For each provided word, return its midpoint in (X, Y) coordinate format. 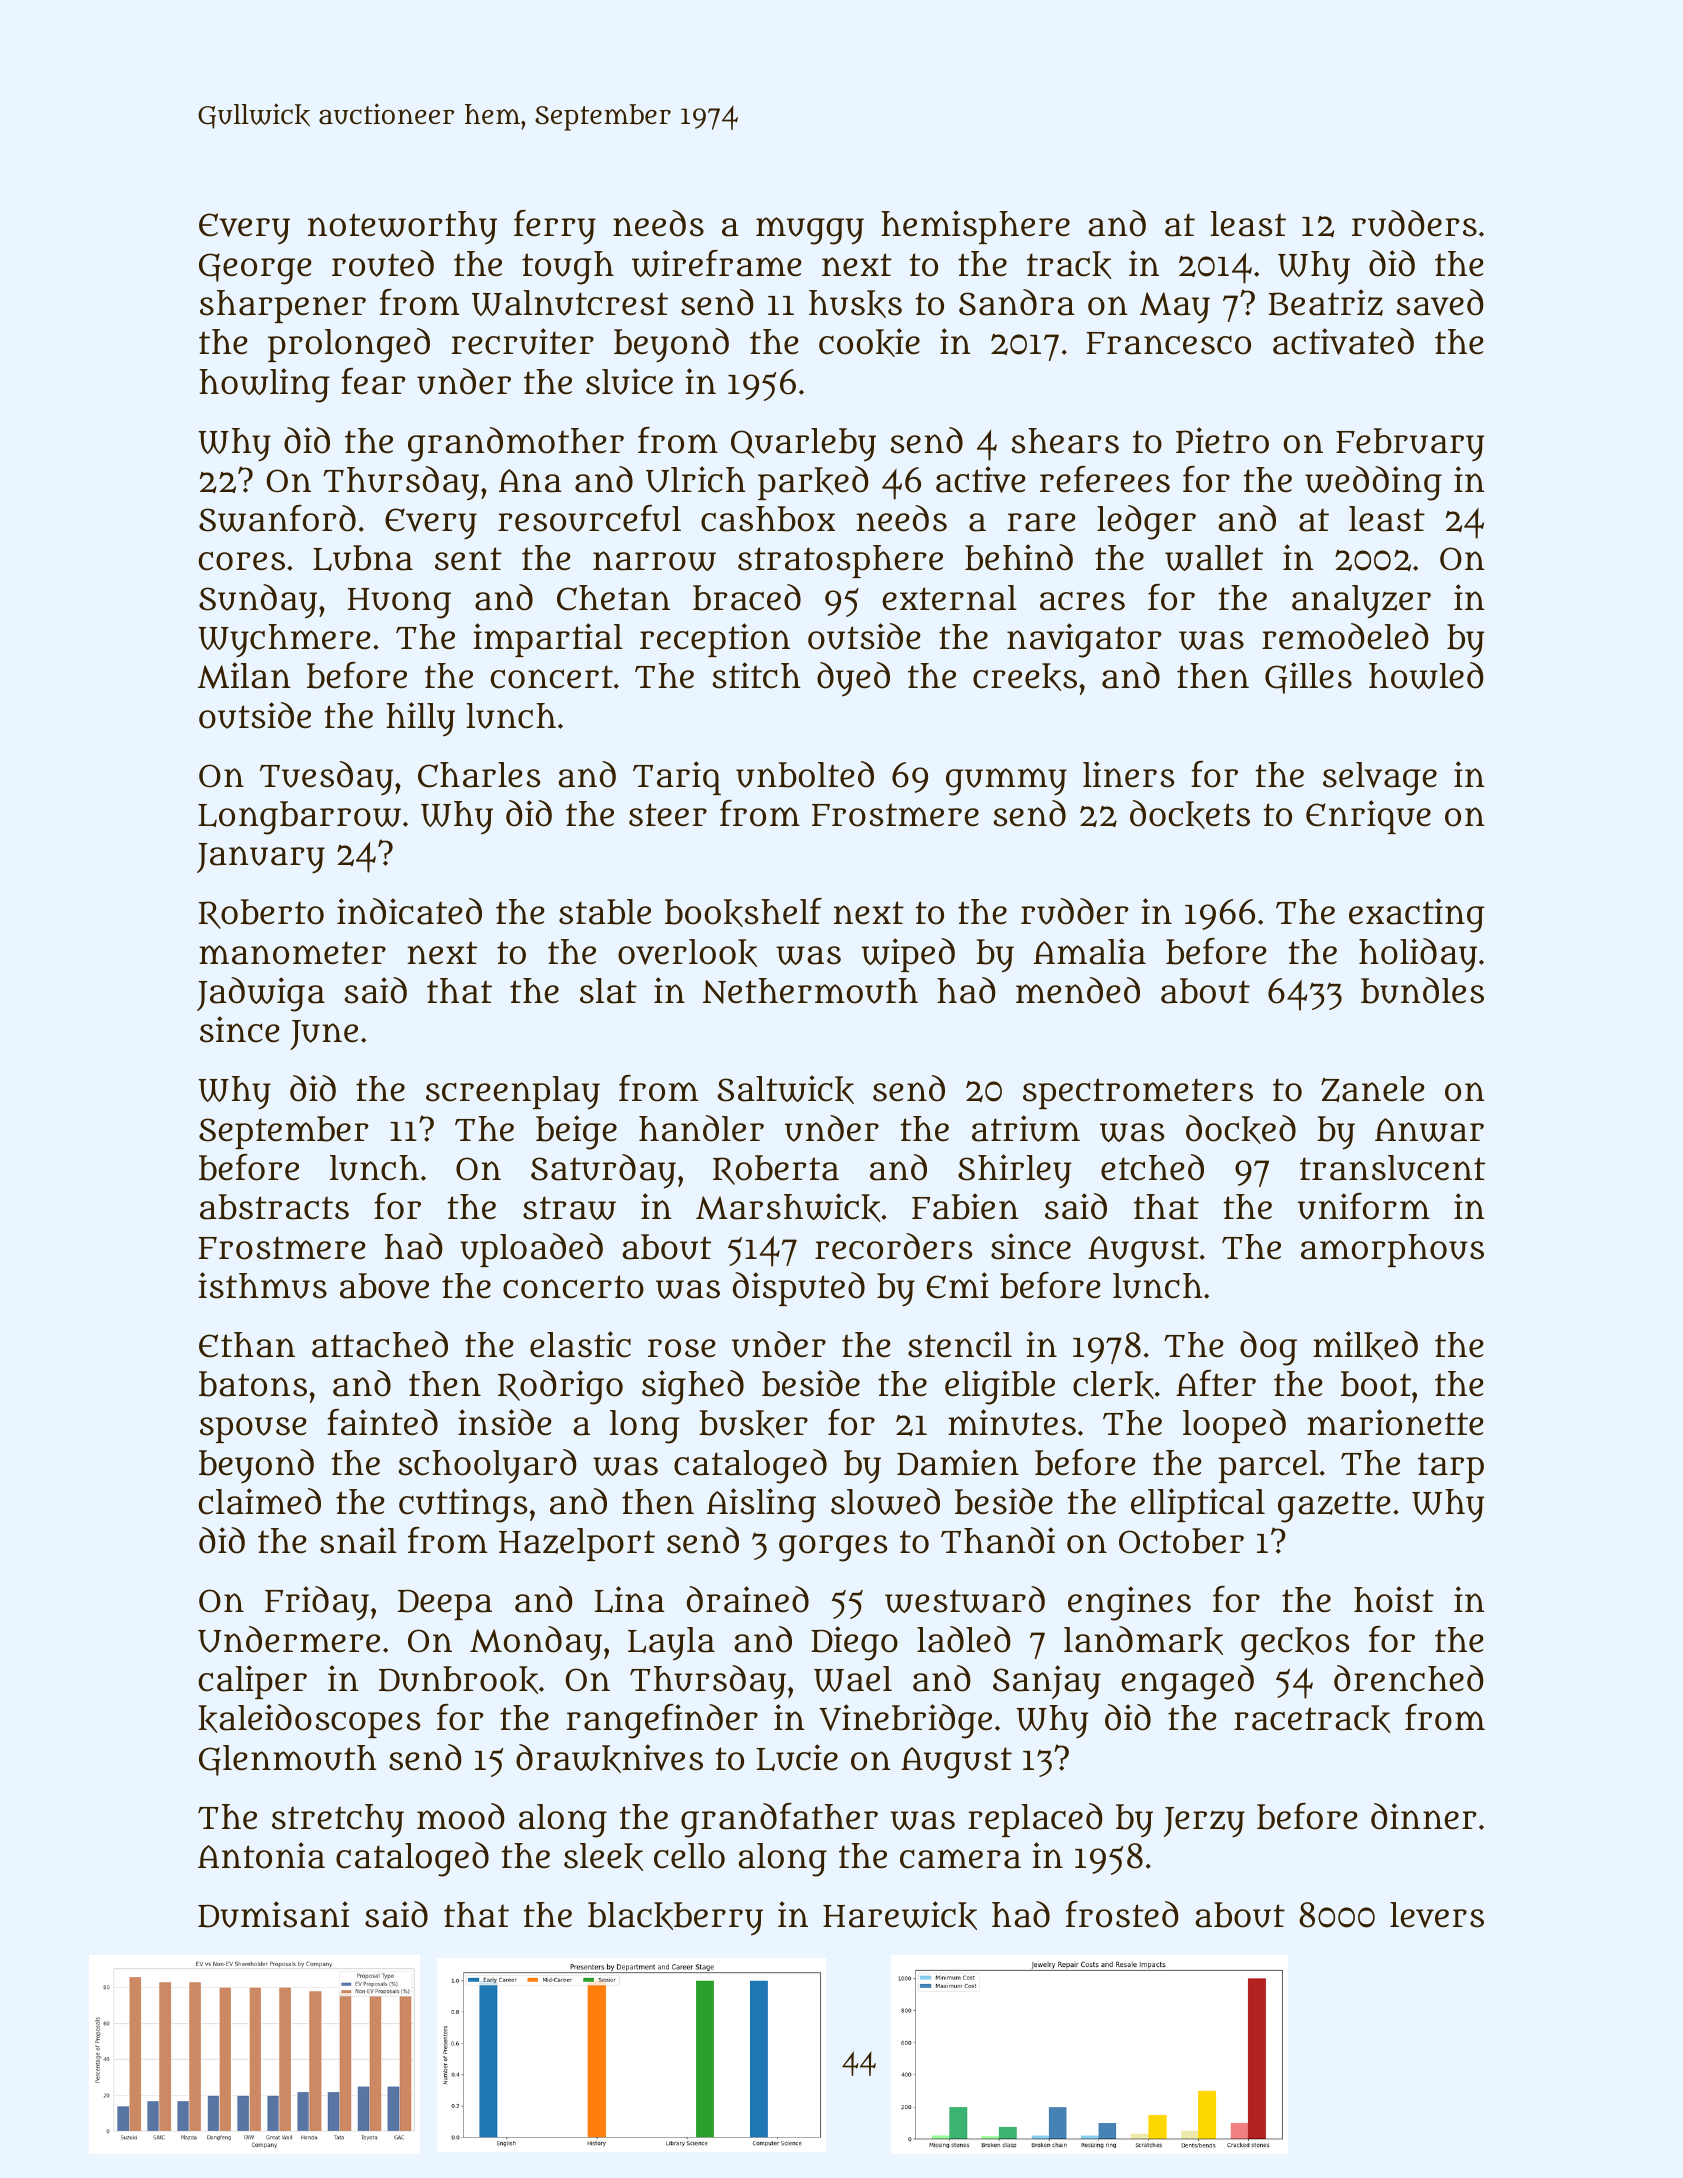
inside (505, 1422)
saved (1440, 302)
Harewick (900, 1915)
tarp (1451, 1467)
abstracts (274, 1207)
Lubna (363, 558)
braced (747, 597)
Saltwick (785, 1089)
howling (264, 385)
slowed (885, 1501)
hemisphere (975, 227)
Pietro (1222, 440)
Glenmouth (288, 1760)
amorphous (1392, 1250)
